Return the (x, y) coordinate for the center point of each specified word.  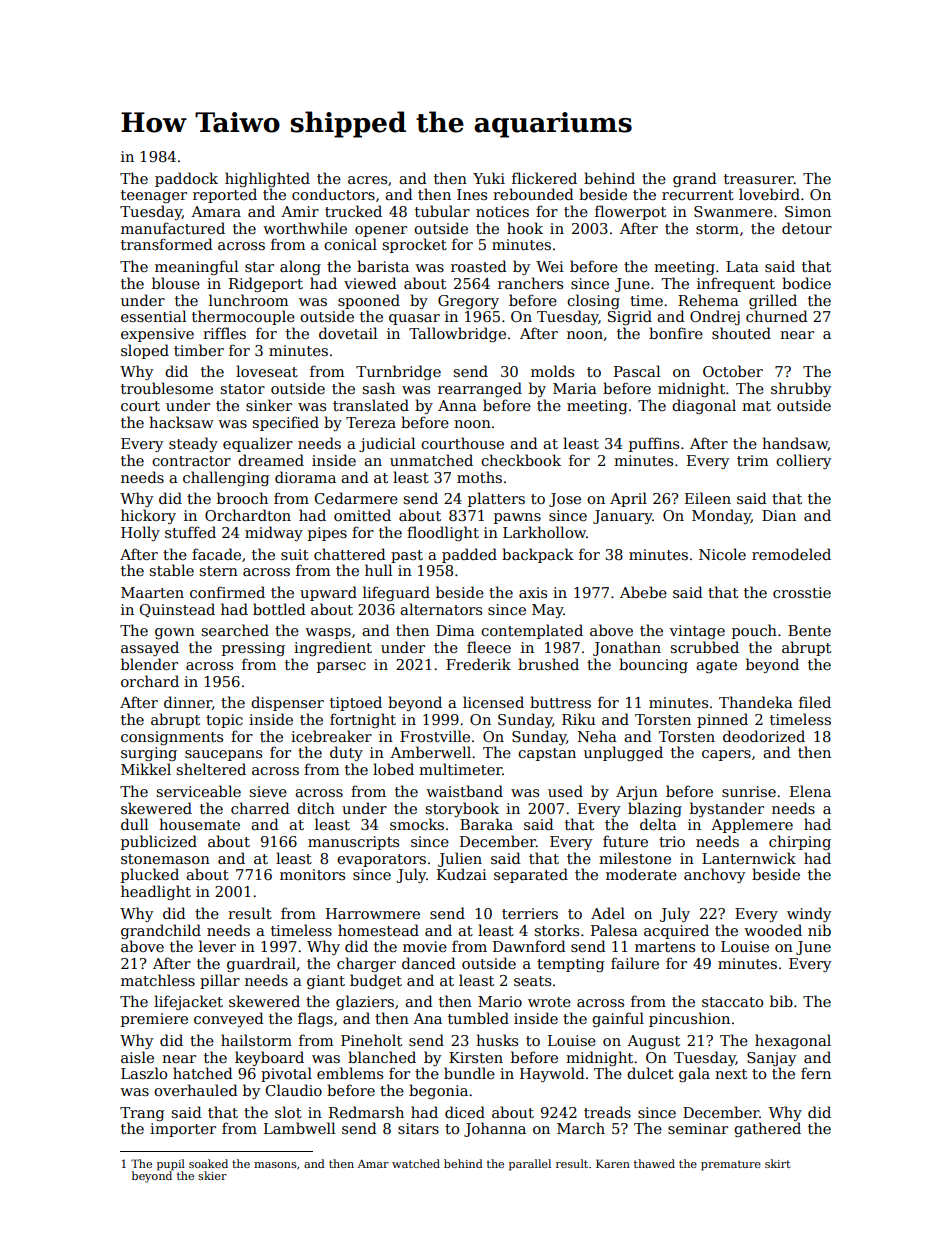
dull (134, 824)
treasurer (759, 179)
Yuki (489, 178)
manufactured (173, 228)
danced (429, 963)
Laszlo (144, 1073)
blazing (655, 809)
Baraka (486, 824)
